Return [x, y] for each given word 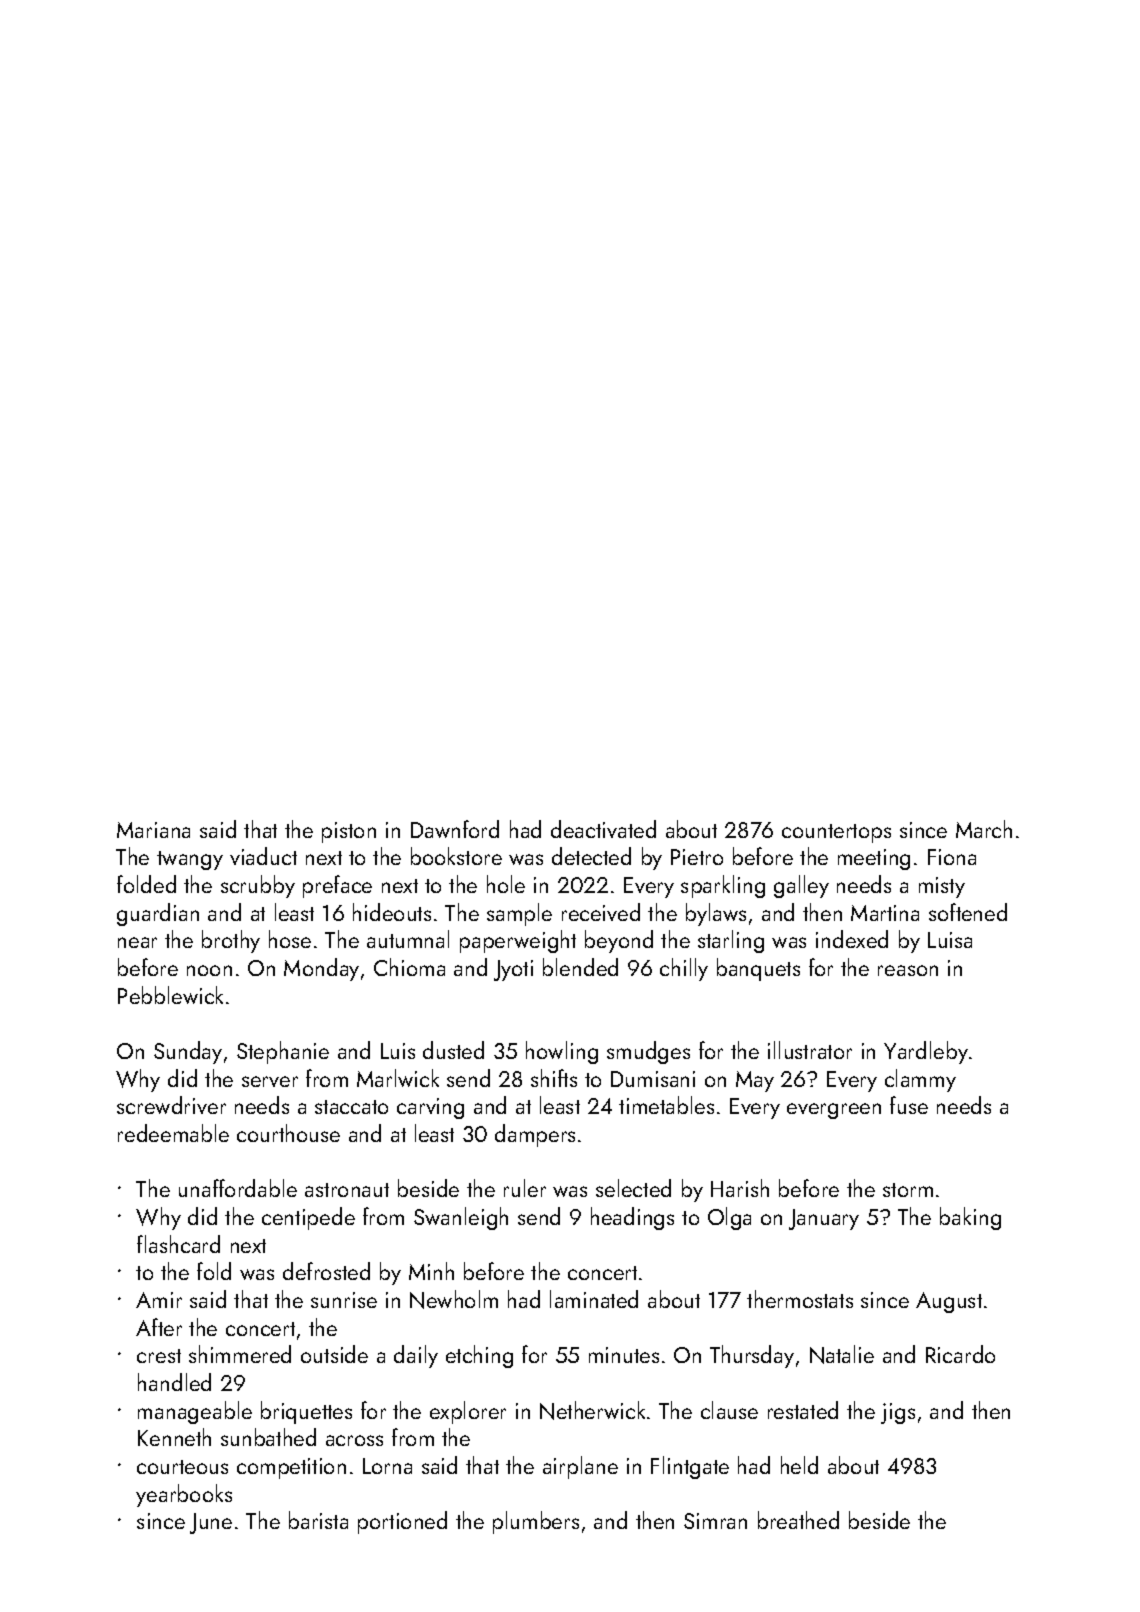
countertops [836, 833]
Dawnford [455, 829]
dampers [535, 1135]
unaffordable [238, 1188]
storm [908, 1190]
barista [318, 1520]
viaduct [263, 856]
